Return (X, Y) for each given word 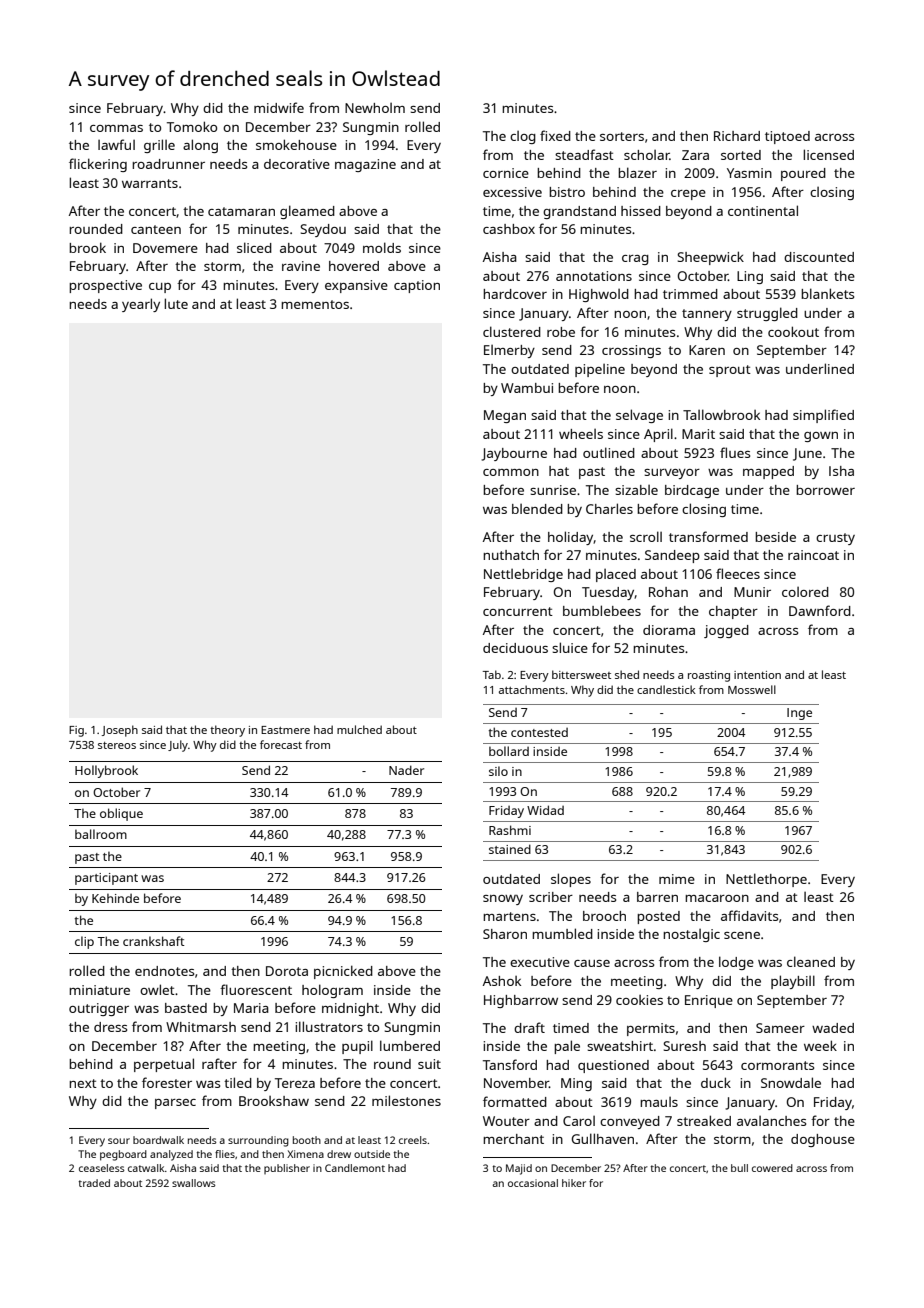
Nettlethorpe (766, 880)
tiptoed (787, 137)
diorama (669, 630)
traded (94, 1183)
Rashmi (510, 830)
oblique (121, 814)
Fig (76, 731)
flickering (98, 165)
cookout (793, 331)
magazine (365, 165)
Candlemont (355, 1168)
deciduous (515, 648)
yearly (141, 305)
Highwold (599, 295)
